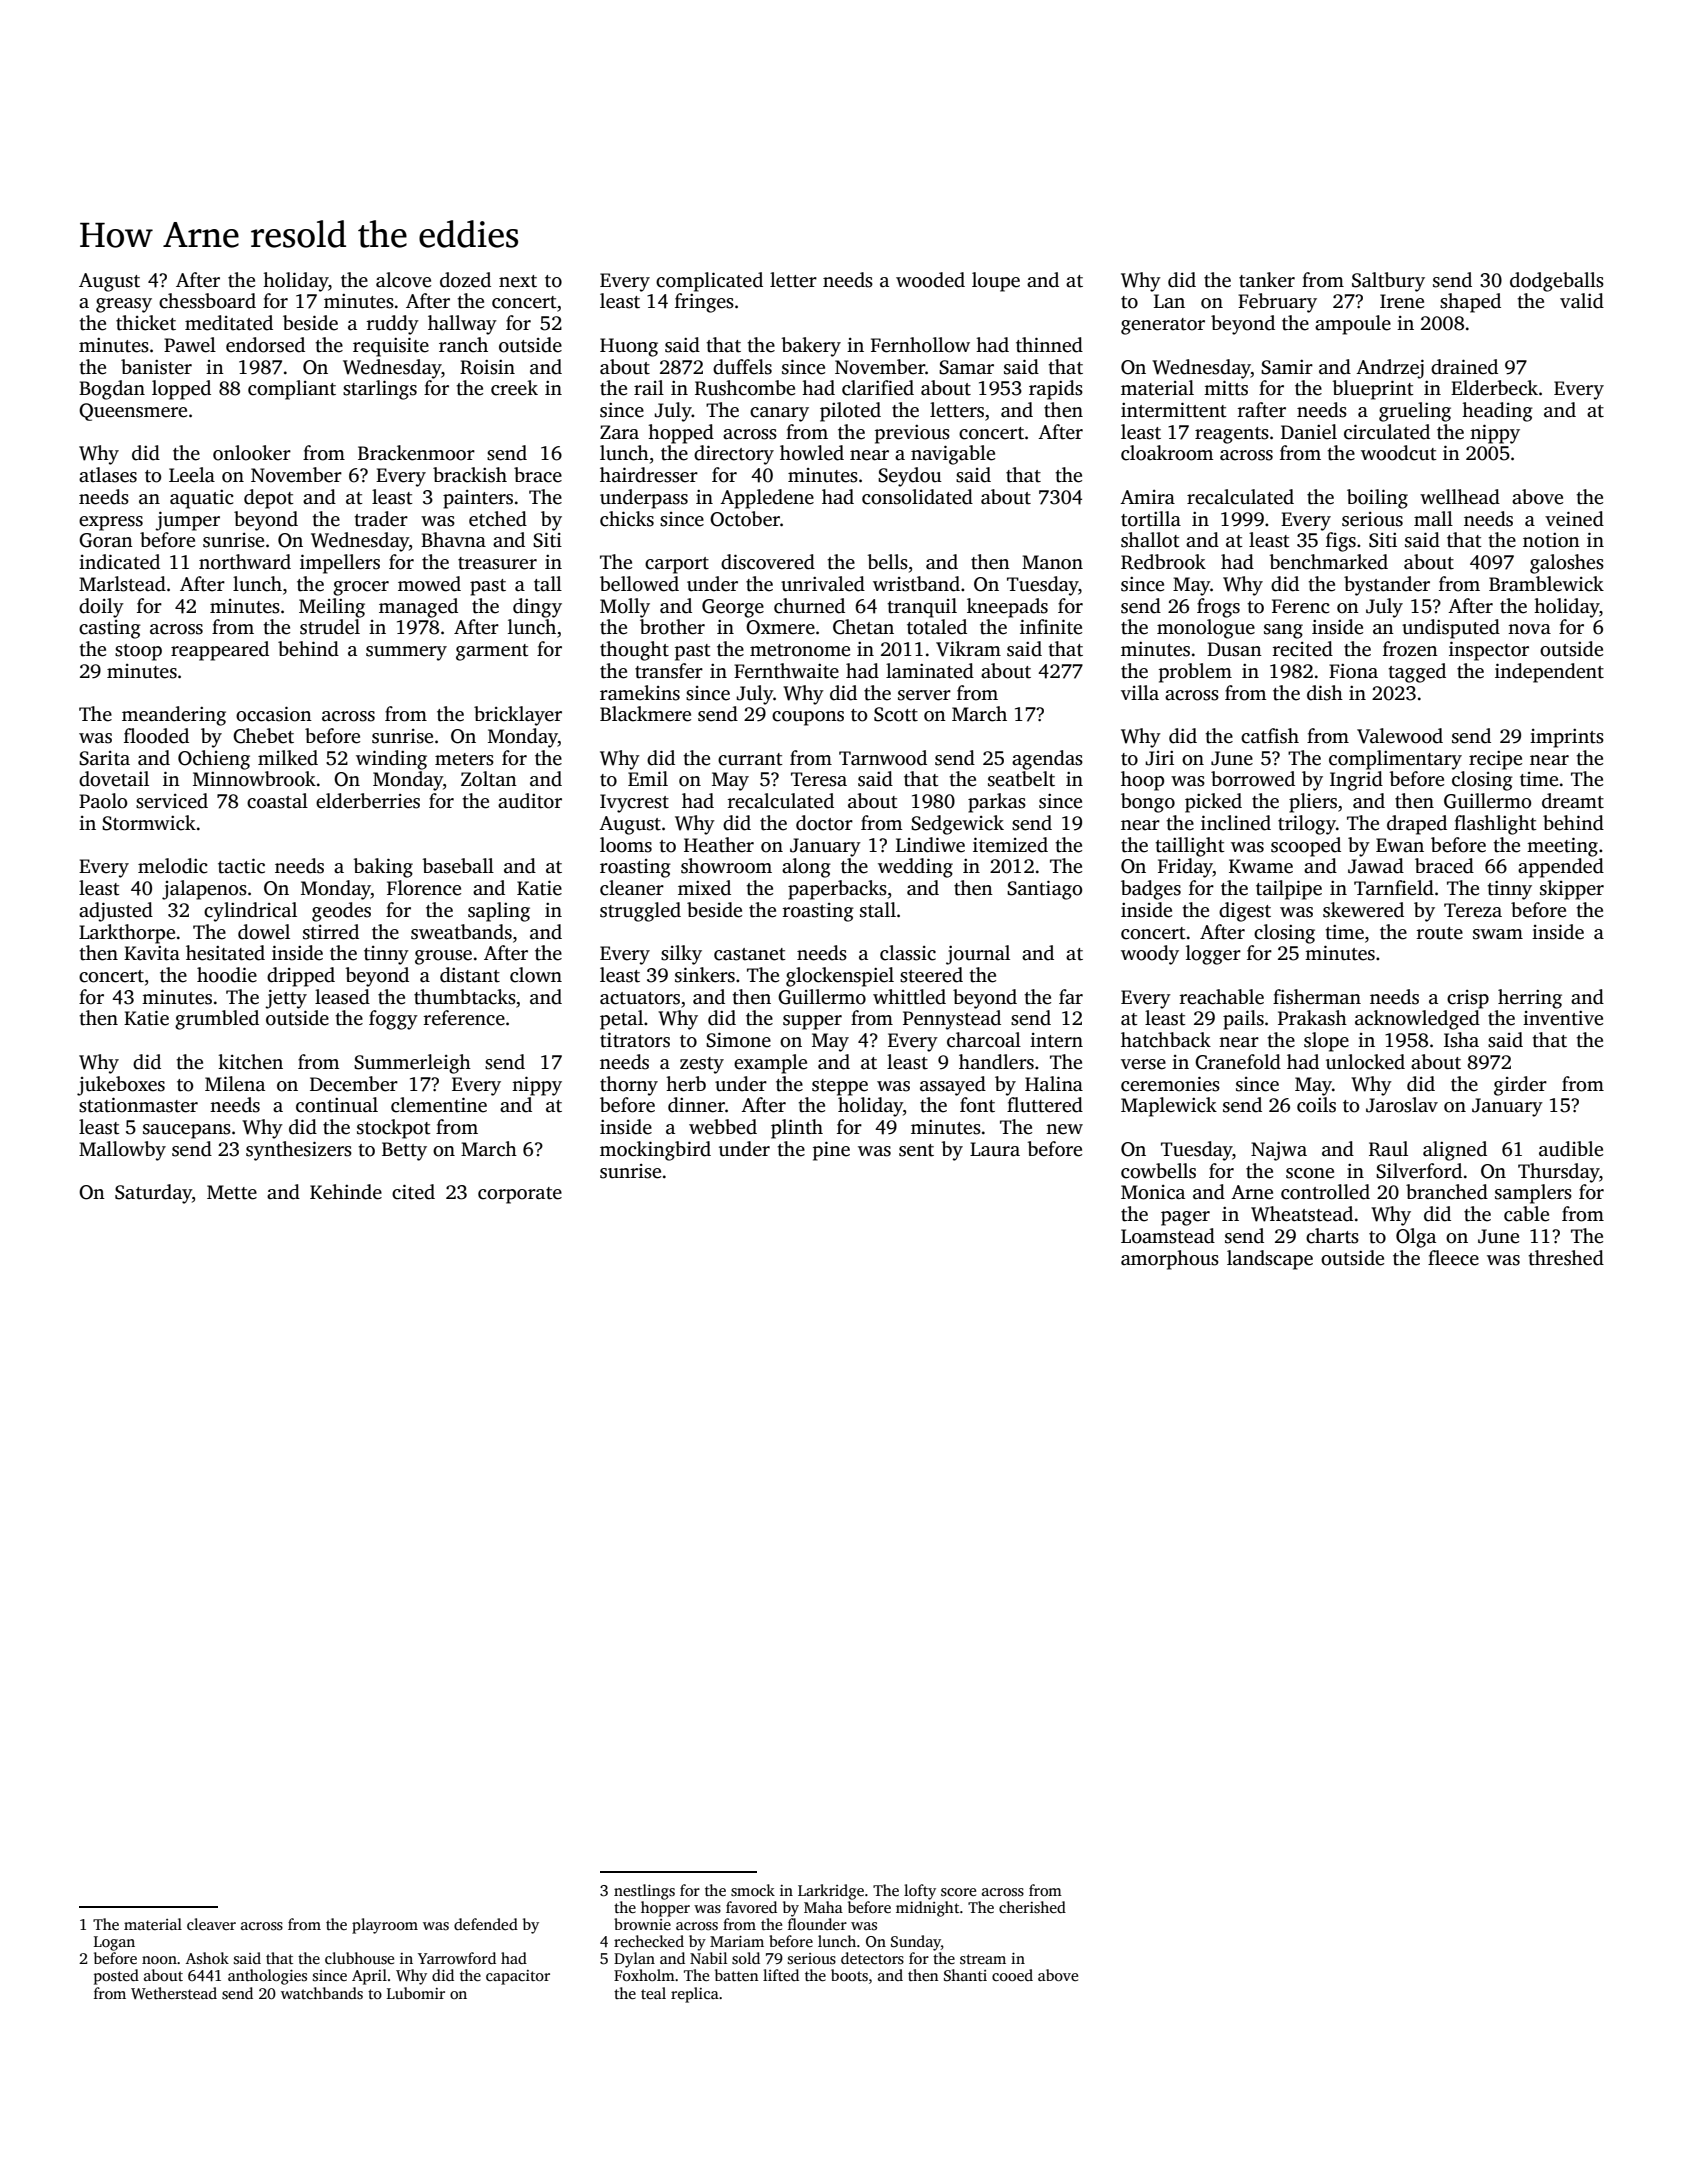 Image resolution: width=1683 pixels, height=2178 pixels. What do you see at coordinates (1170, 1260) in the image?
I see `amorphous` at bounding box center [1170, 1260].
